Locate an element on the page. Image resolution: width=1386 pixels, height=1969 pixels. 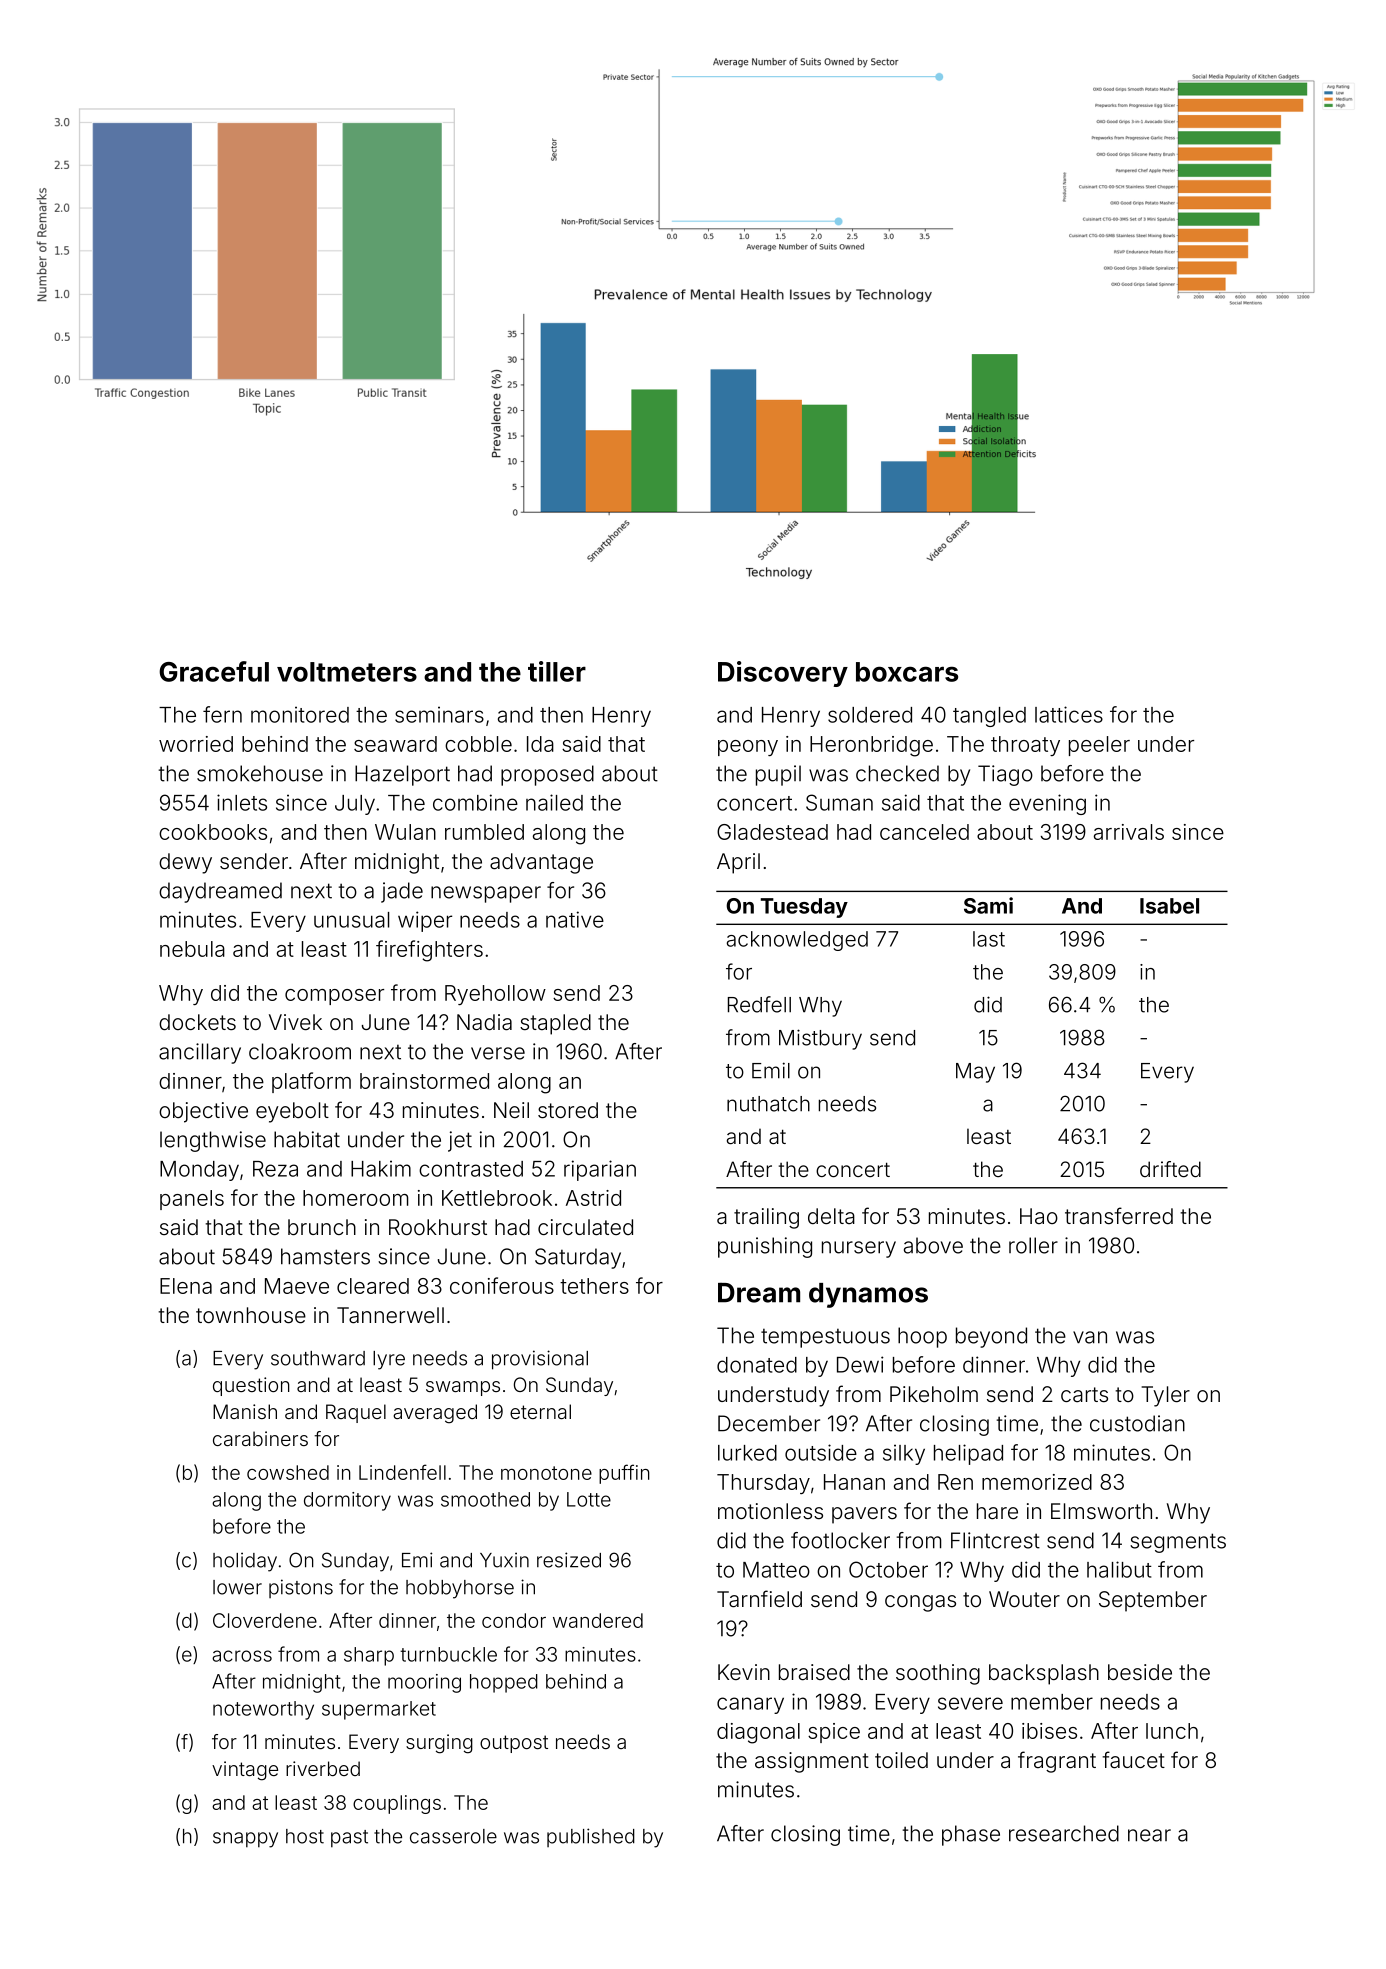
native is located at coordinates (575, 919).
